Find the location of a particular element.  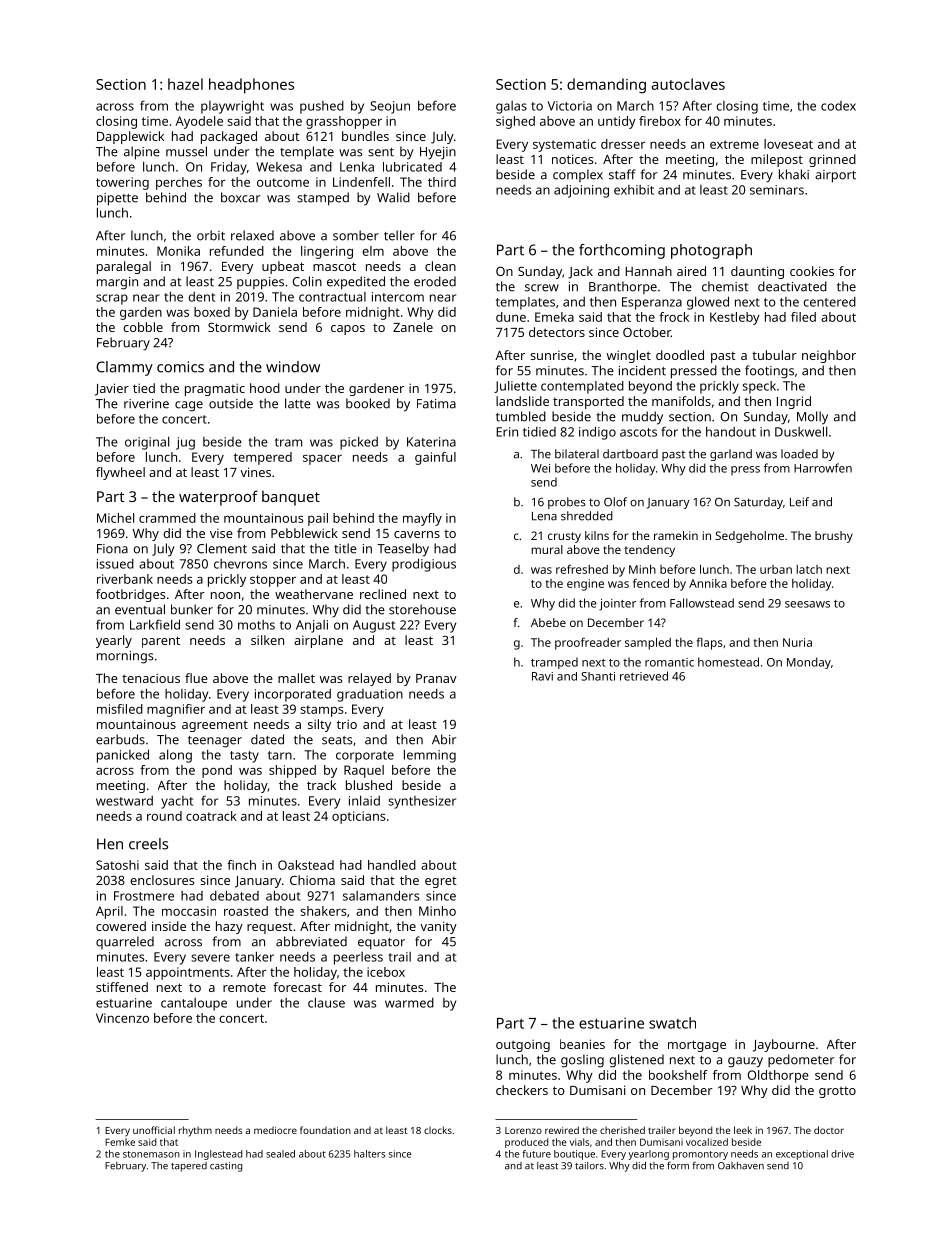

autoclaves is located at coordinates (688, 84).
